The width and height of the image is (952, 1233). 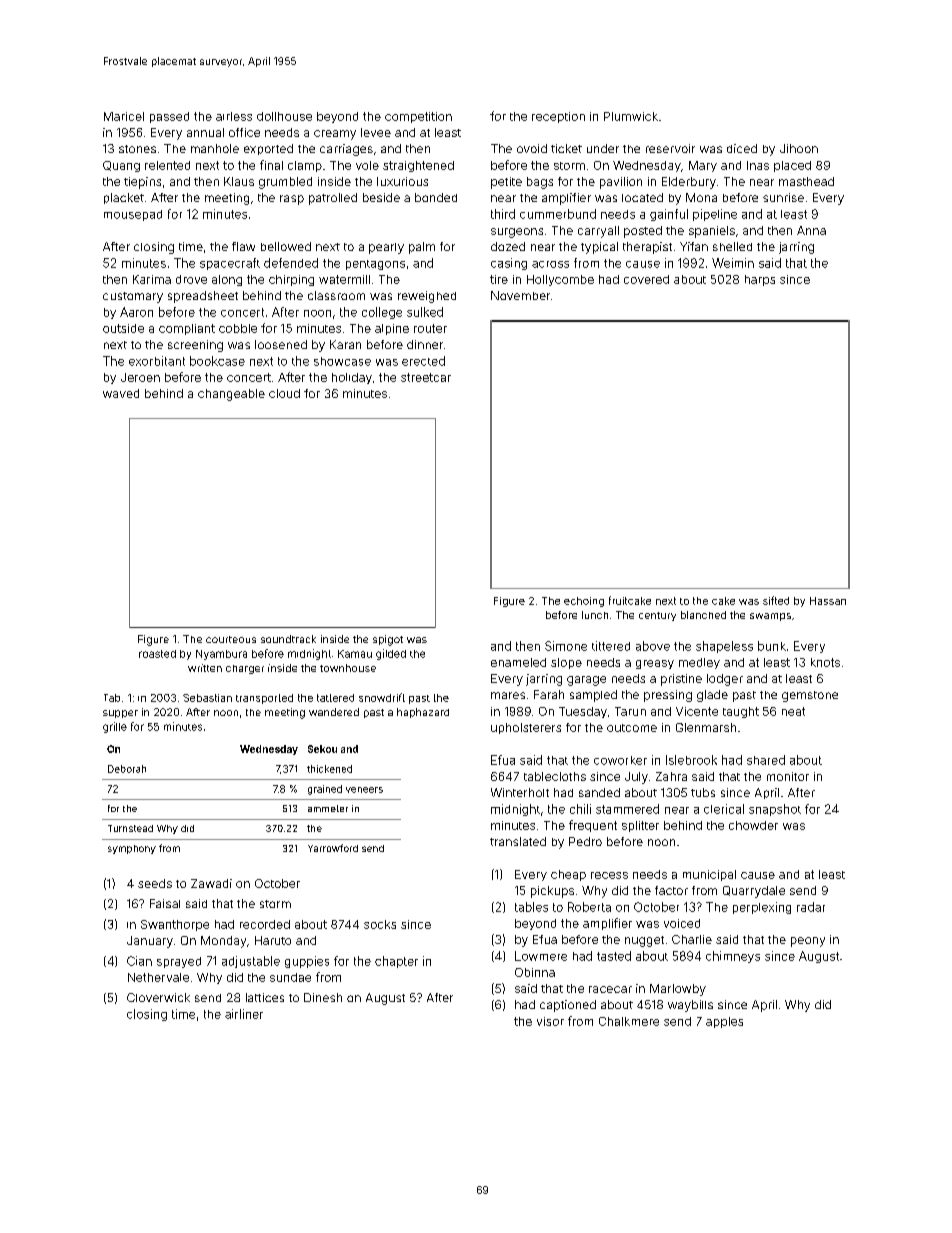 What do you see at coordinates (157, 654) in the image?
I see `roasted` at bounding box center [157, 654].
